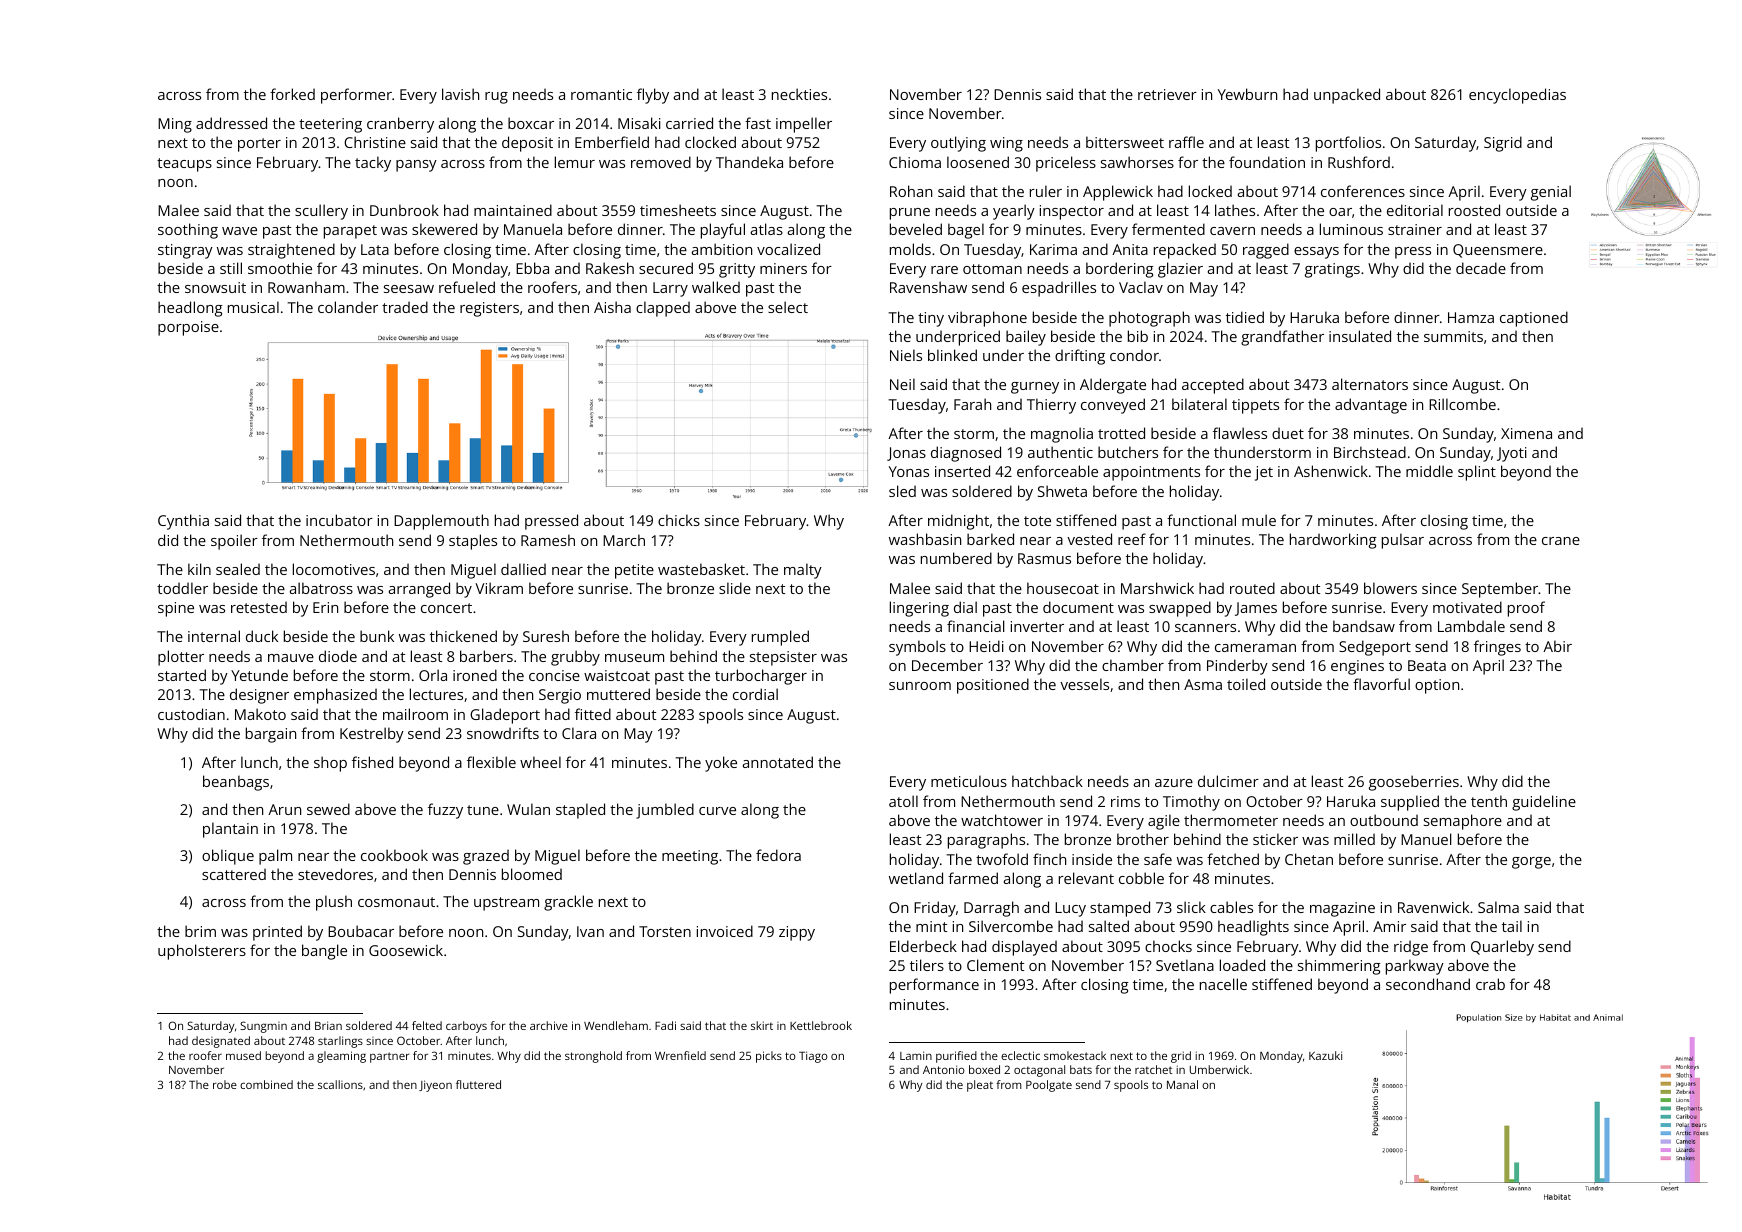  What do you see at coordinates (821, 1025) in the page?
I see `Kettlebrook` at bounding box center [821, 1025].
